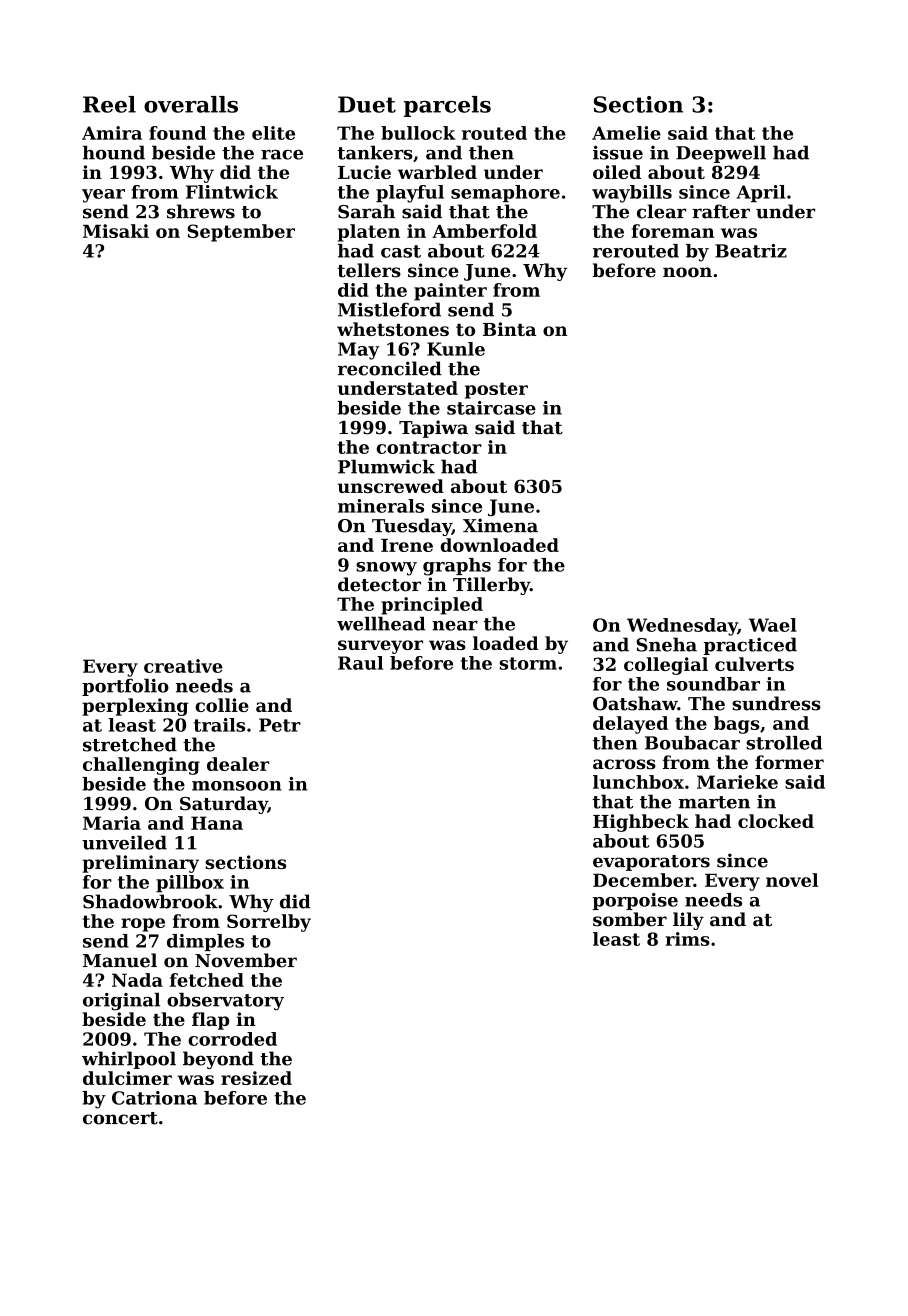 The height and width of the screenshot is (1316, 908). What do you see at coordinates (241, 233) in the screenshot?
I see `September` at bounding box center [241, 233].
